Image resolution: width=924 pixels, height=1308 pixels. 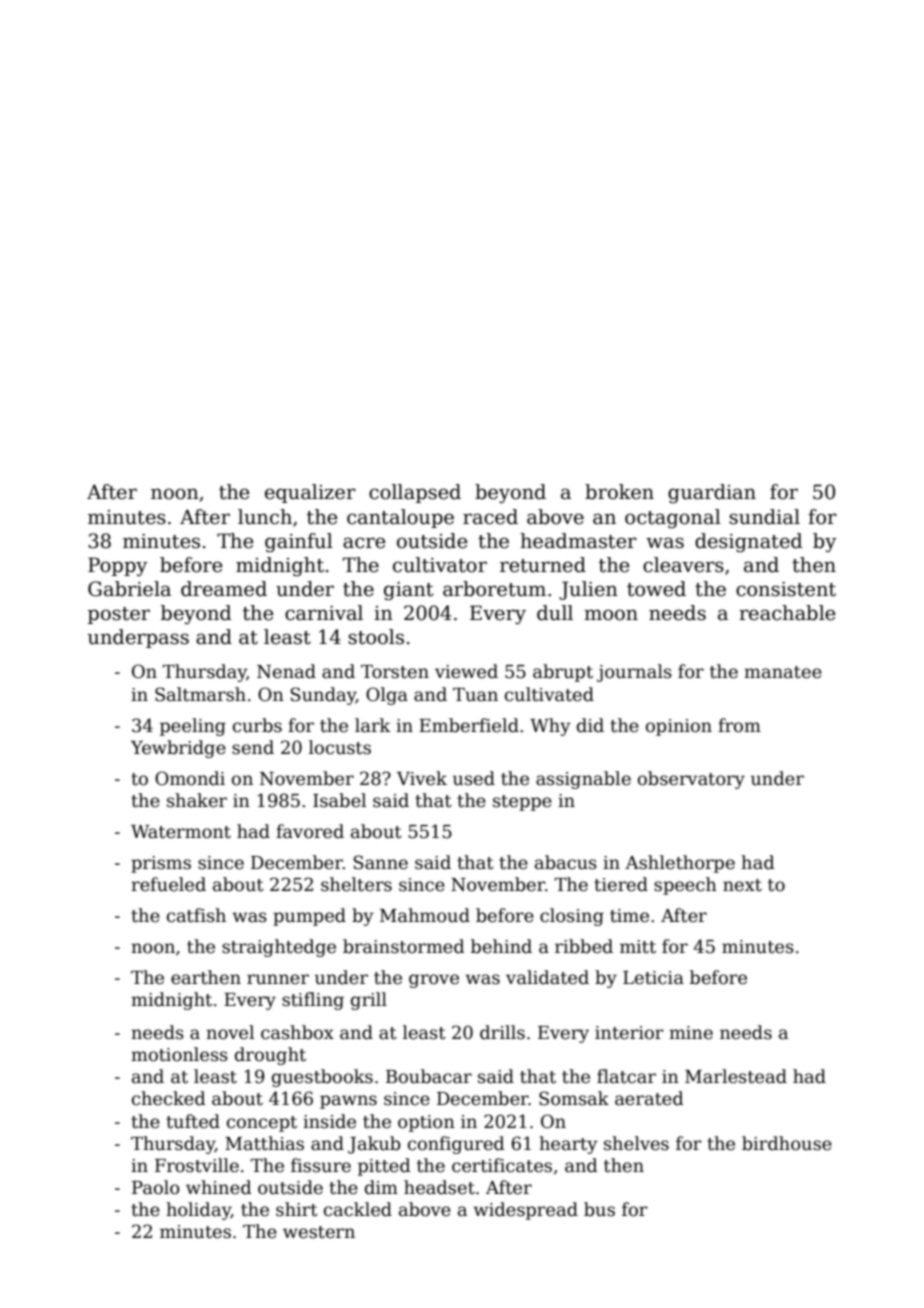 I want to click on octagonal, so click(x=673, y=519).
